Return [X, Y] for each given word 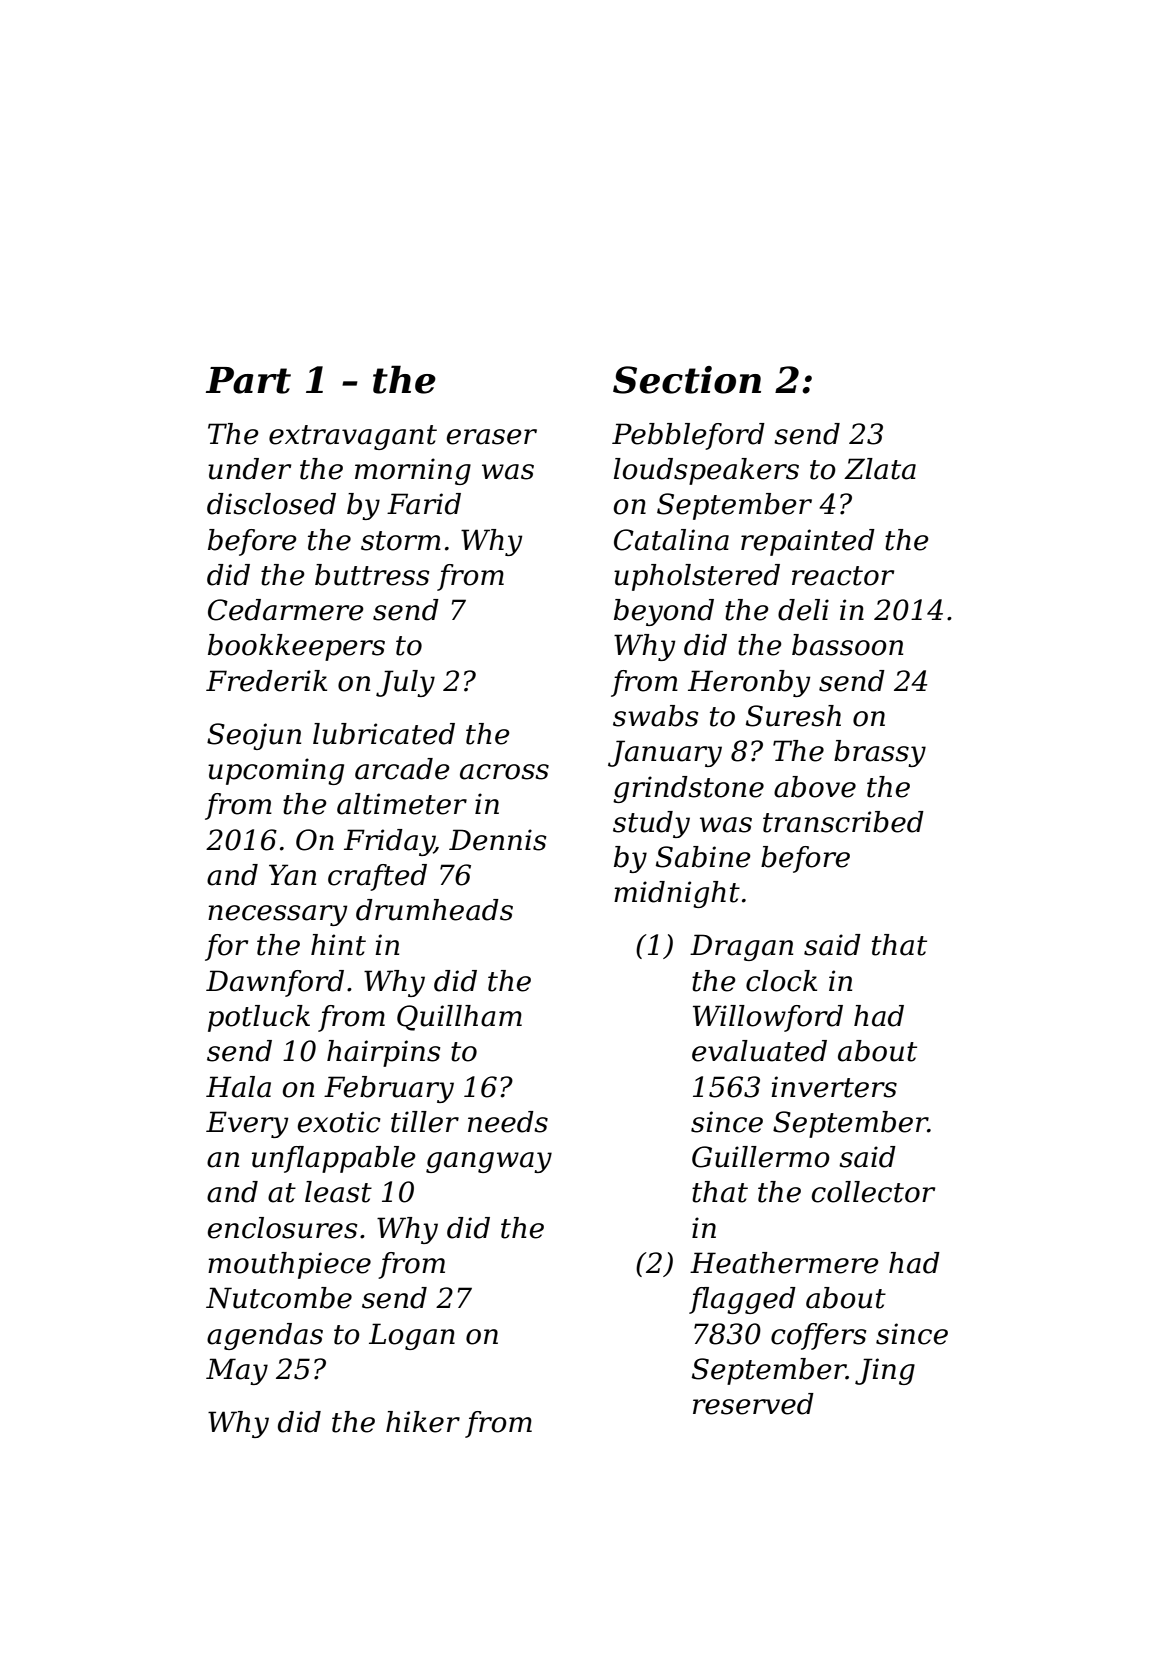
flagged [742, 1300]
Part [248, 380]
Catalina [671, 540]
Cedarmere [285, 610]
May [237, 1371]
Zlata [880, 469]
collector [873, 1192]
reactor [843, 576]
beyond [664, 612]
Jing [885, 1371]
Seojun [254, 736]
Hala [238, 1087]
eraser [492, 437]
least [338, 1192]
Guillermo [761, 1157]
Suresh [793, 716]
